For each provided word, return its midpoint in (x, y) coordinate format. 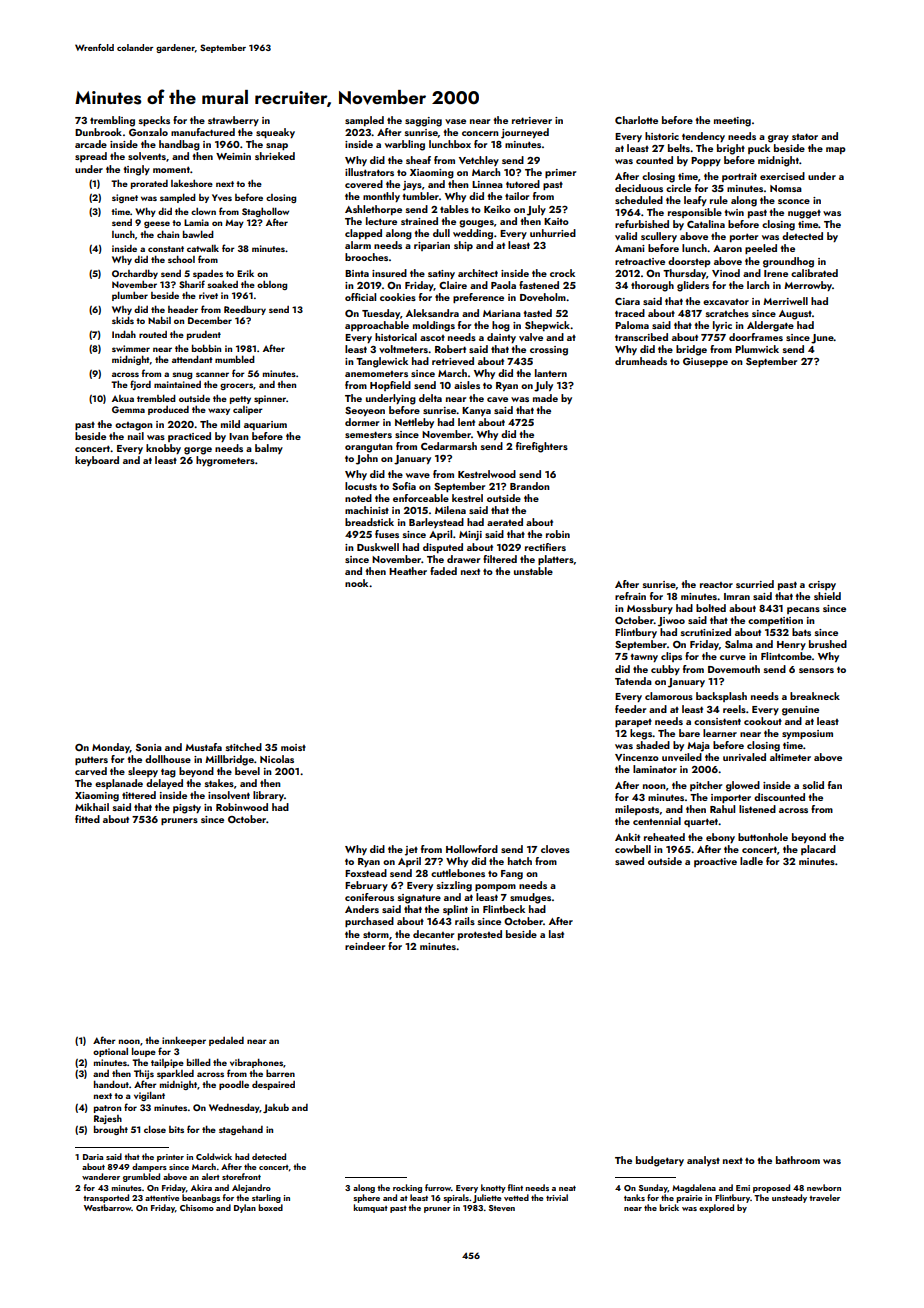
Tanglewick (382, 362)
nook (356, 583)
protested (480, 935)
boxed (270, 1207)
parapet (633, 723)
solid (813, 785)
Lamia (196, 222)
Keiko (497, 209)
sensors (816, 670)
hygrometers (225, 461)
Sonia (149, 747)
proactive (715, 862)
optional (110, 1052)
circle (678, 188)
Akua (123, 398)
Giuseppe (705, 362)
